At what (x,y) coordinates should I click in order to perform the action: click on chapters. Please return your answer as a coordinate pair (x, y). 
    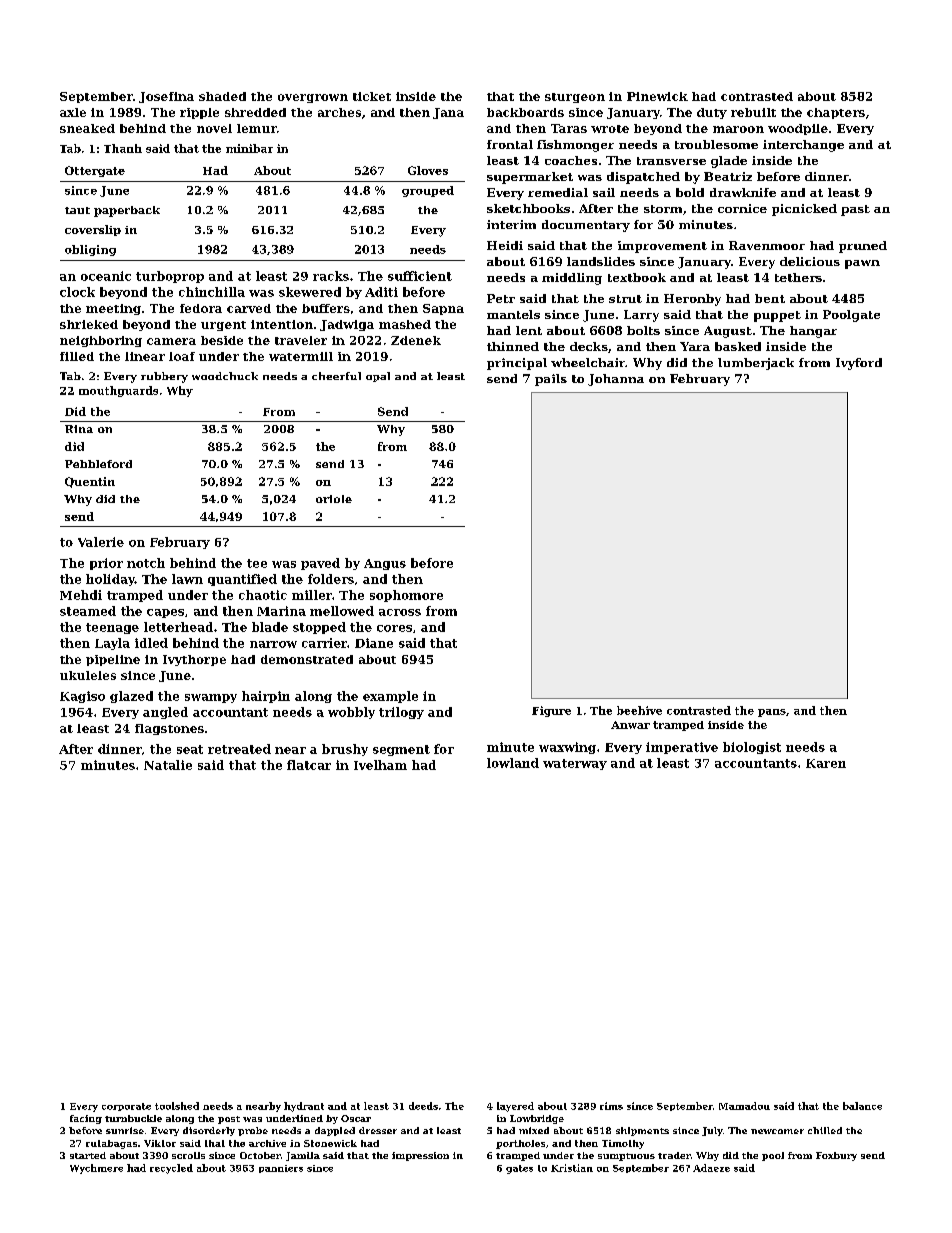
    Looking at the image, I should click on (836, 113).
